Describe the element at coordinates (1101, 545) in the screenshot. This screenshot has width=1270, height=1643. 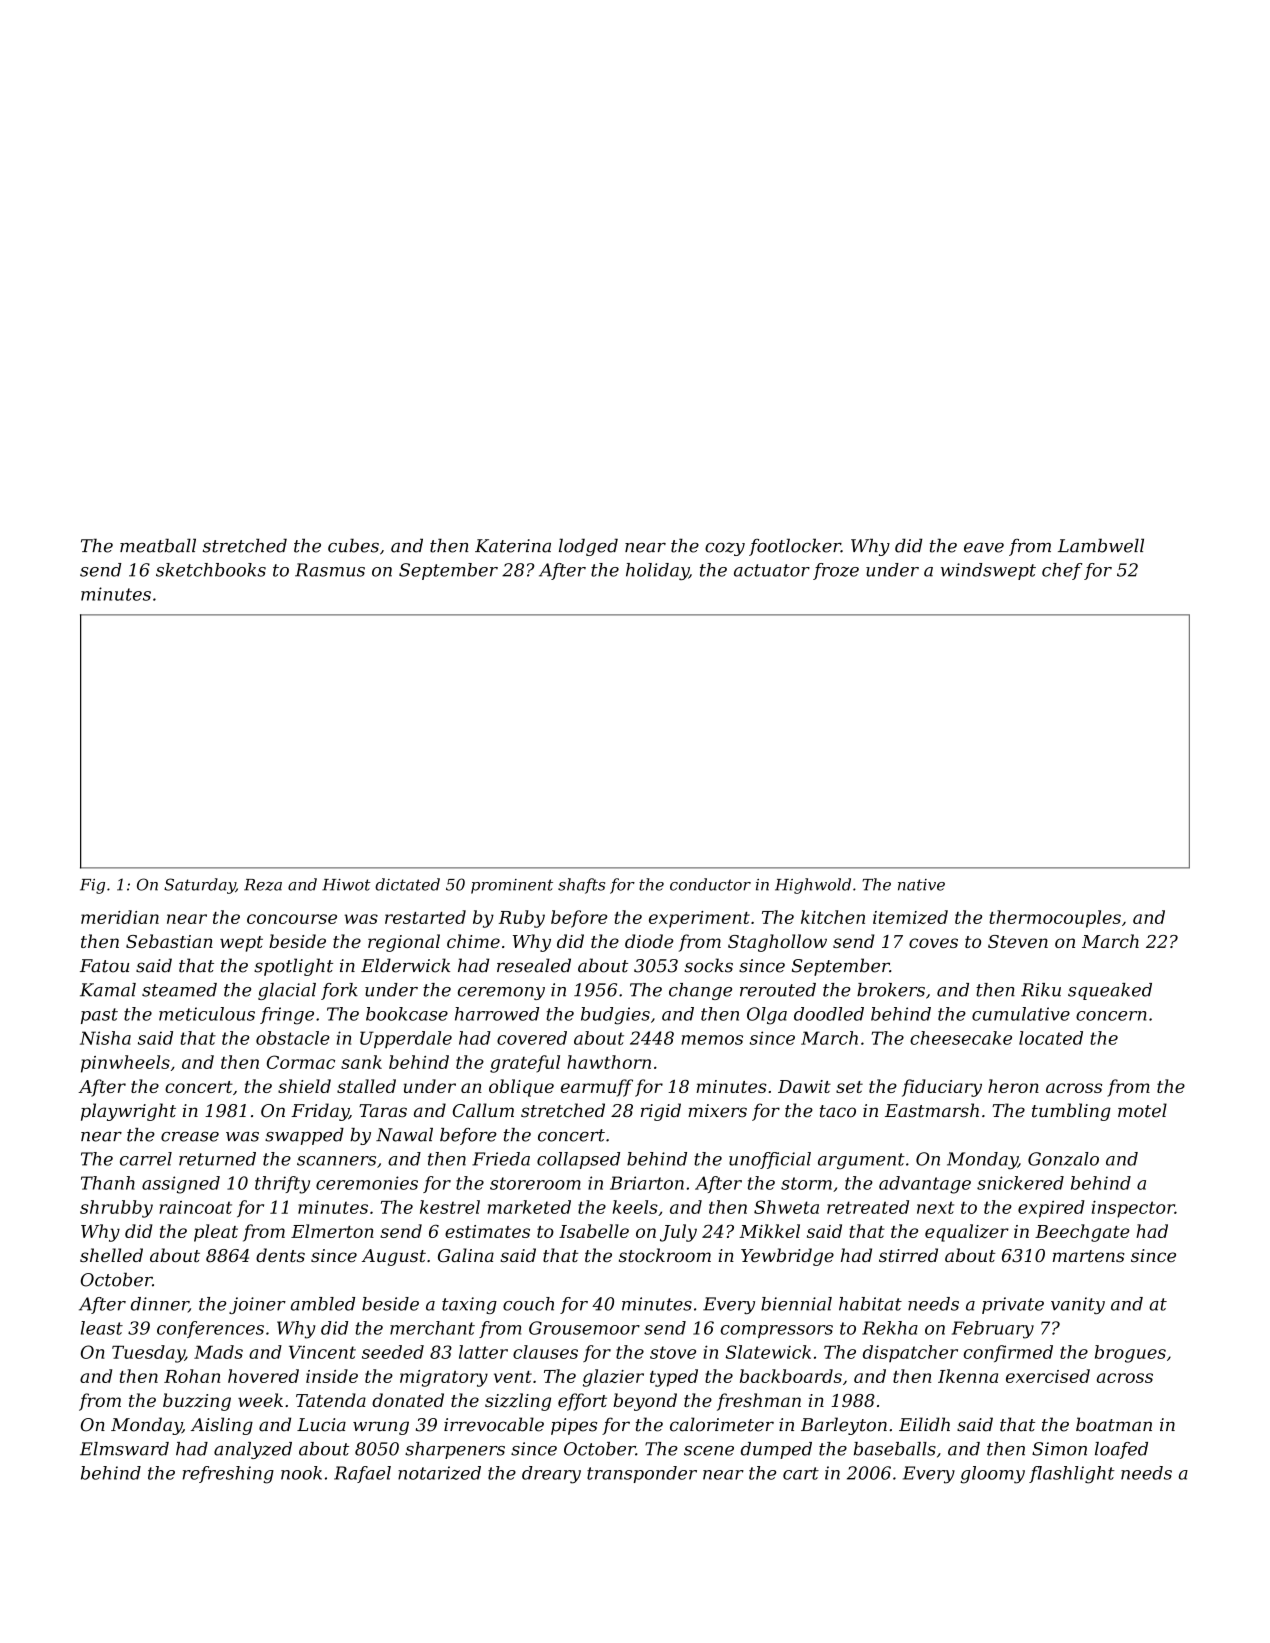
I see `Lambwell` at that location.
